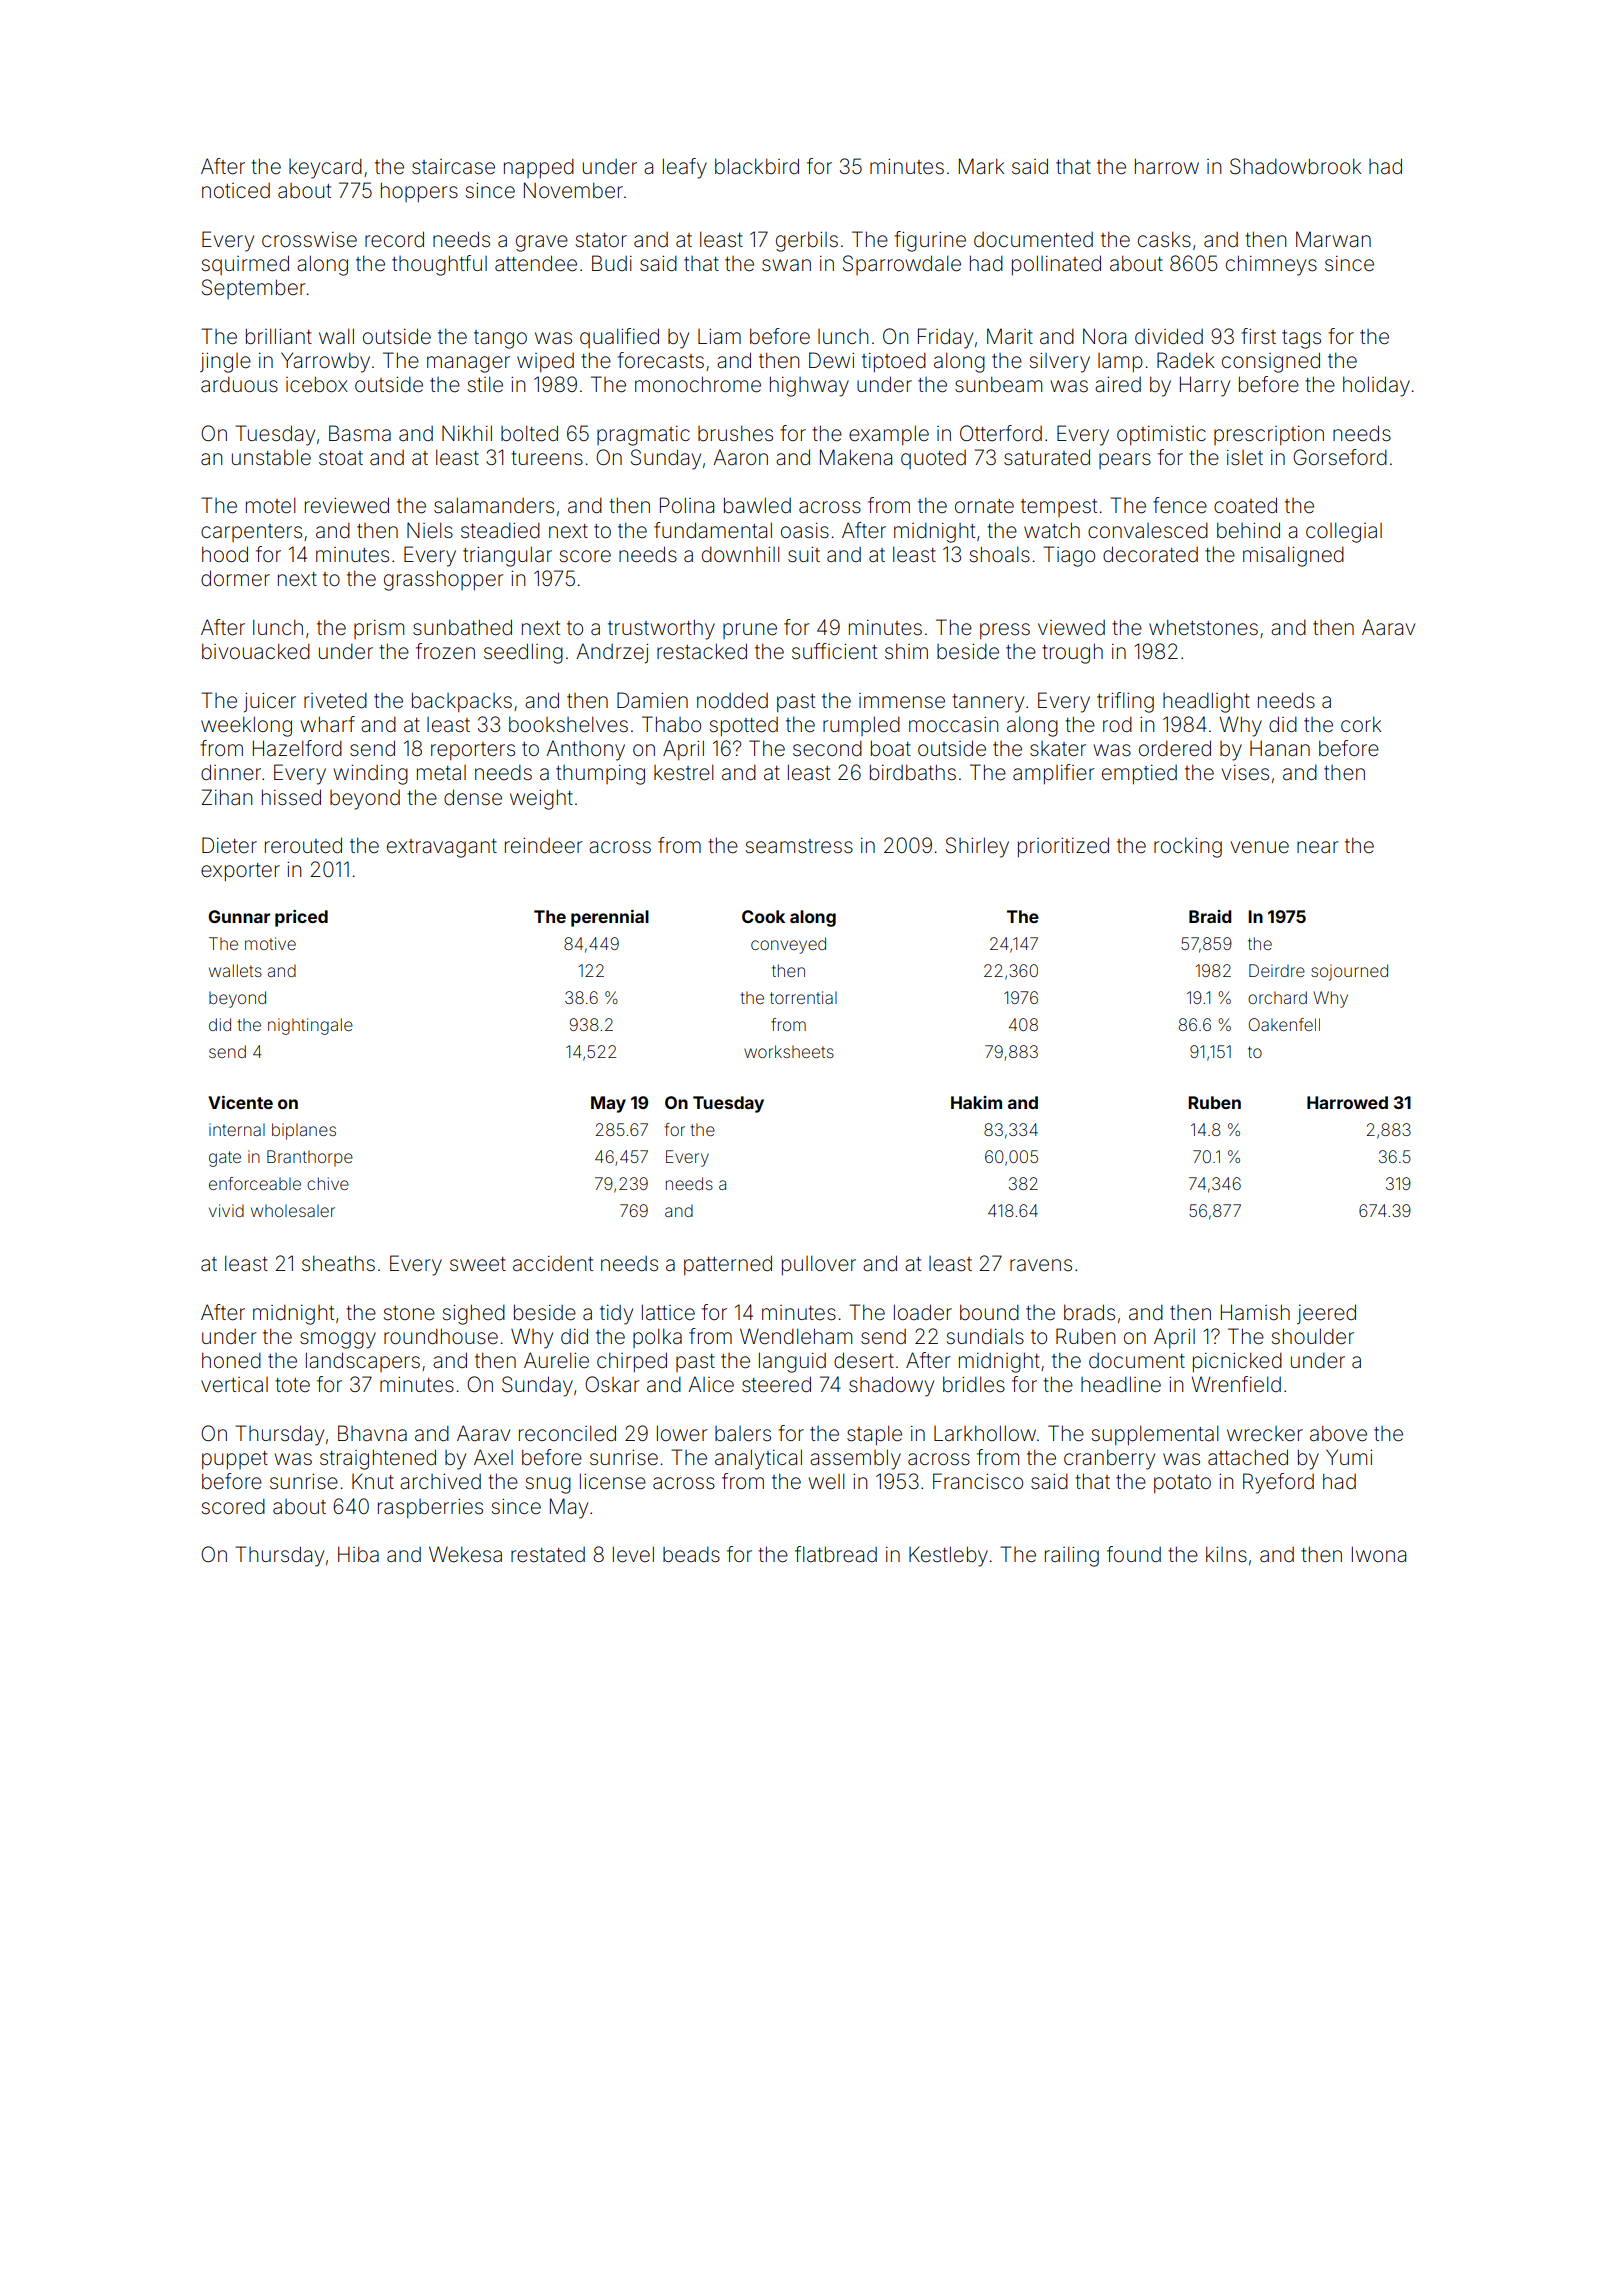 This screenshot has height=2292, width=1620. I want to click on Shadowbrook, so click(1295, 166).
